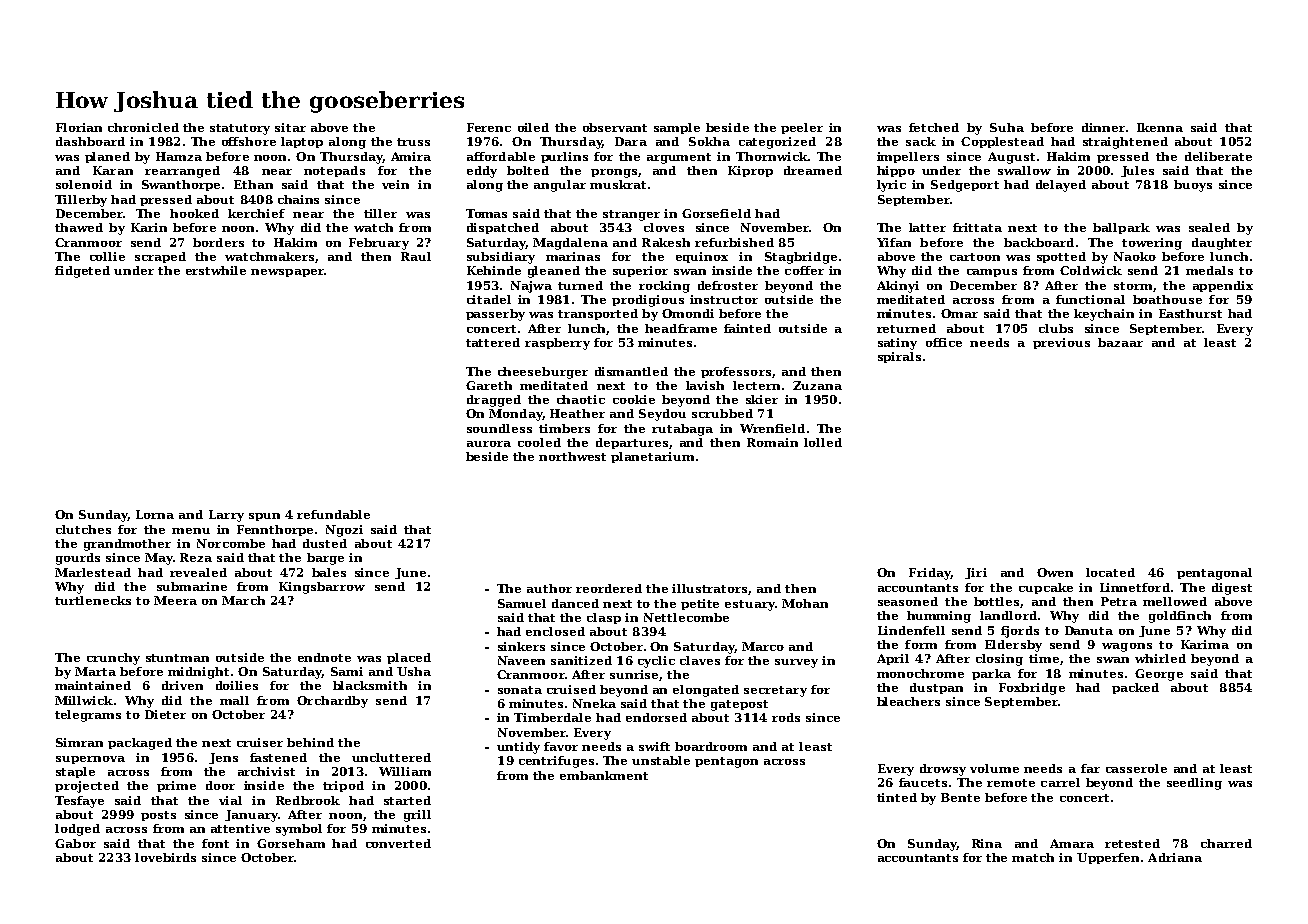 The height and width of the screenshot is (924, 1308). I want to click on Ngozi, so click(344, 531).
